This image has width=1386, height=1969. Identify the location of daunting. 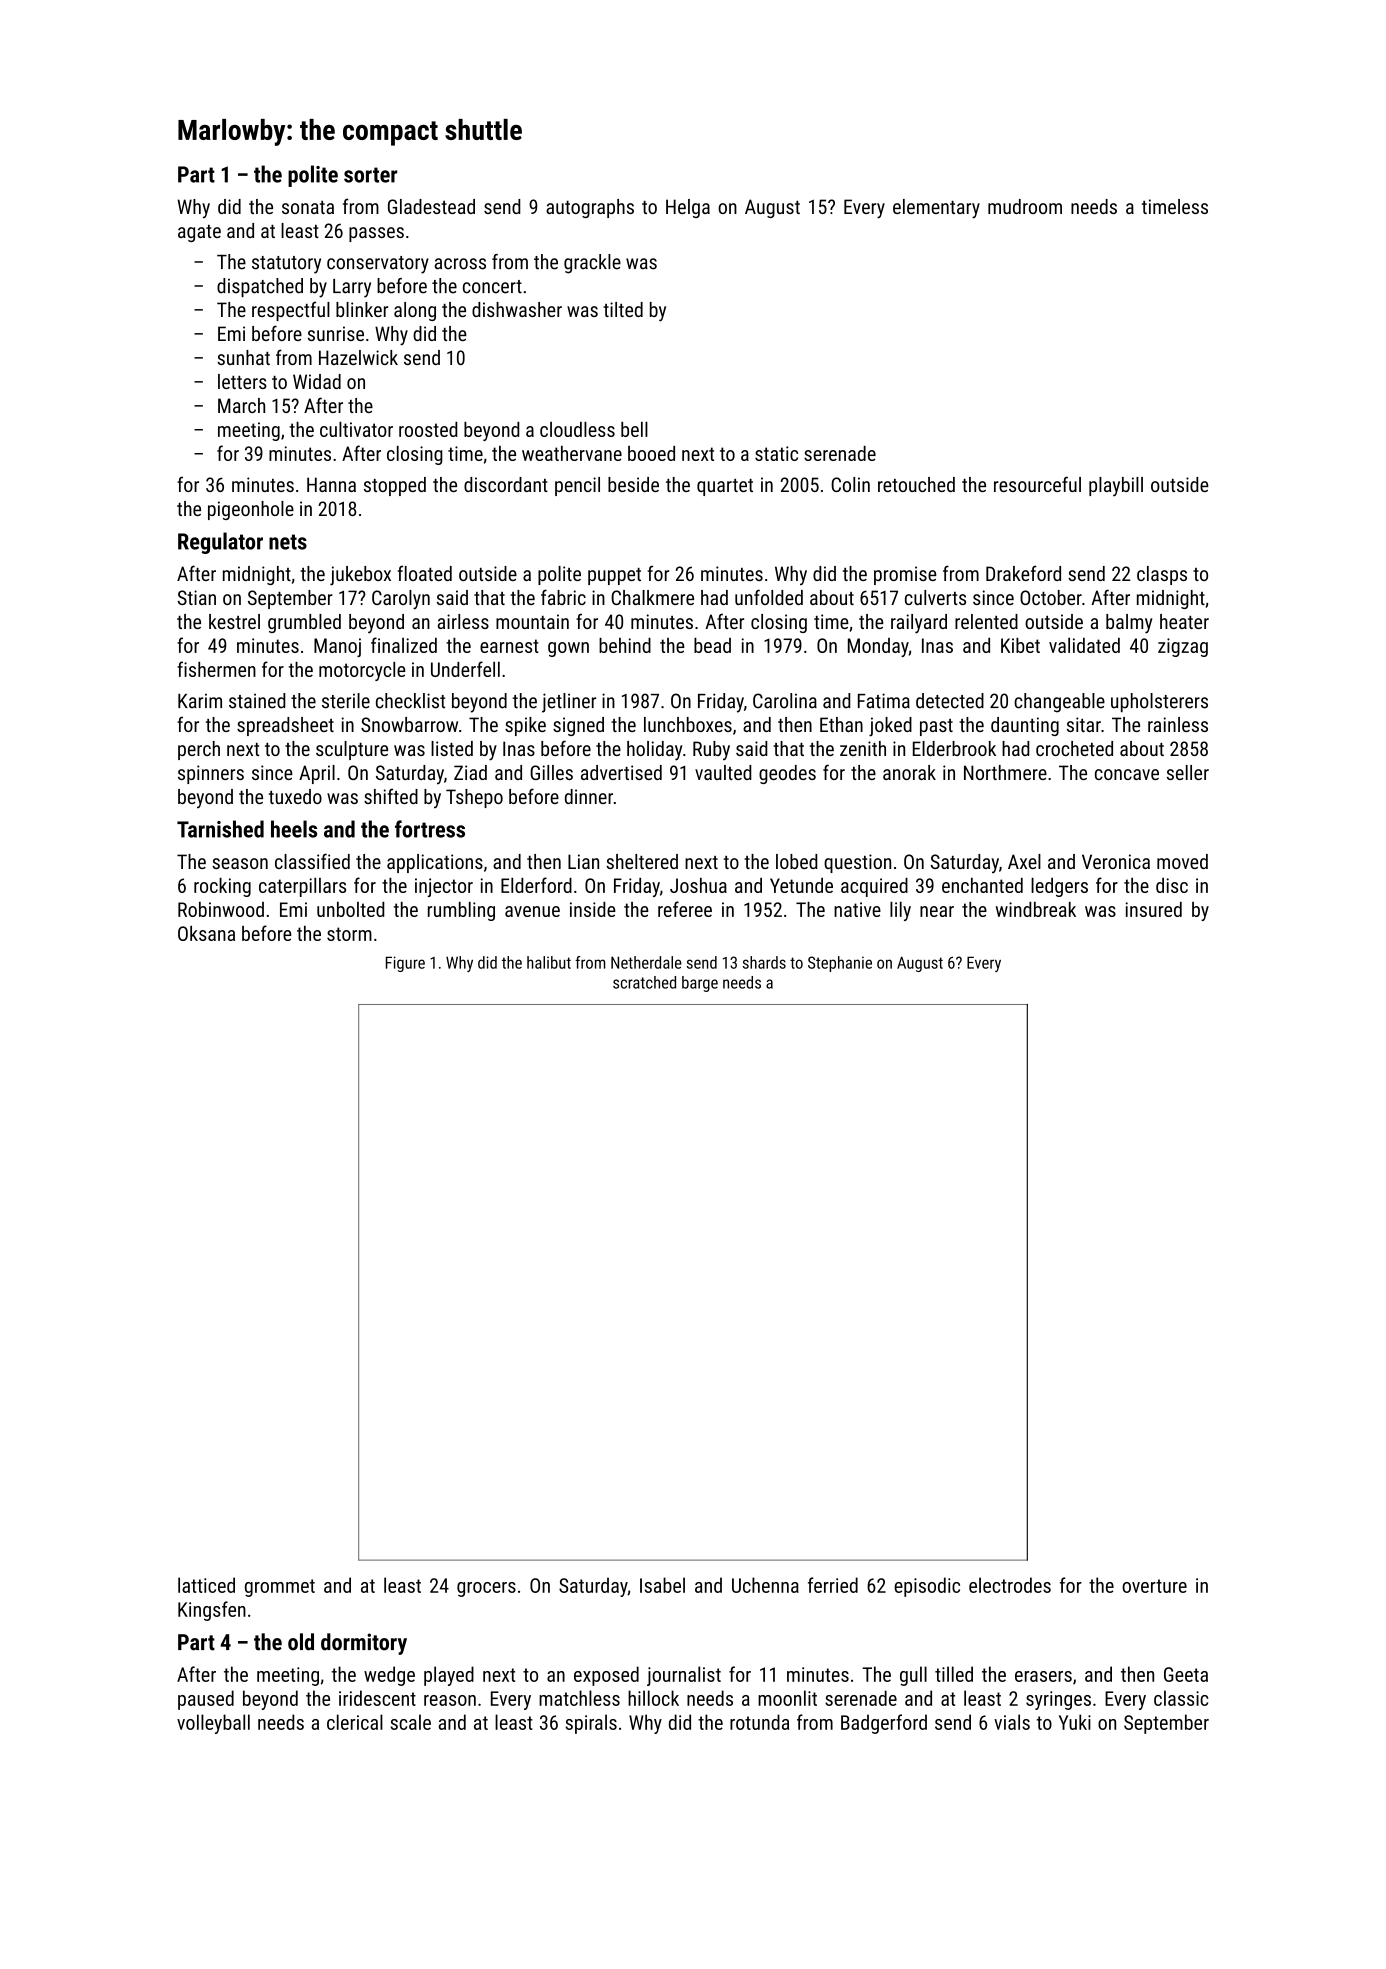
(1025, 726).
